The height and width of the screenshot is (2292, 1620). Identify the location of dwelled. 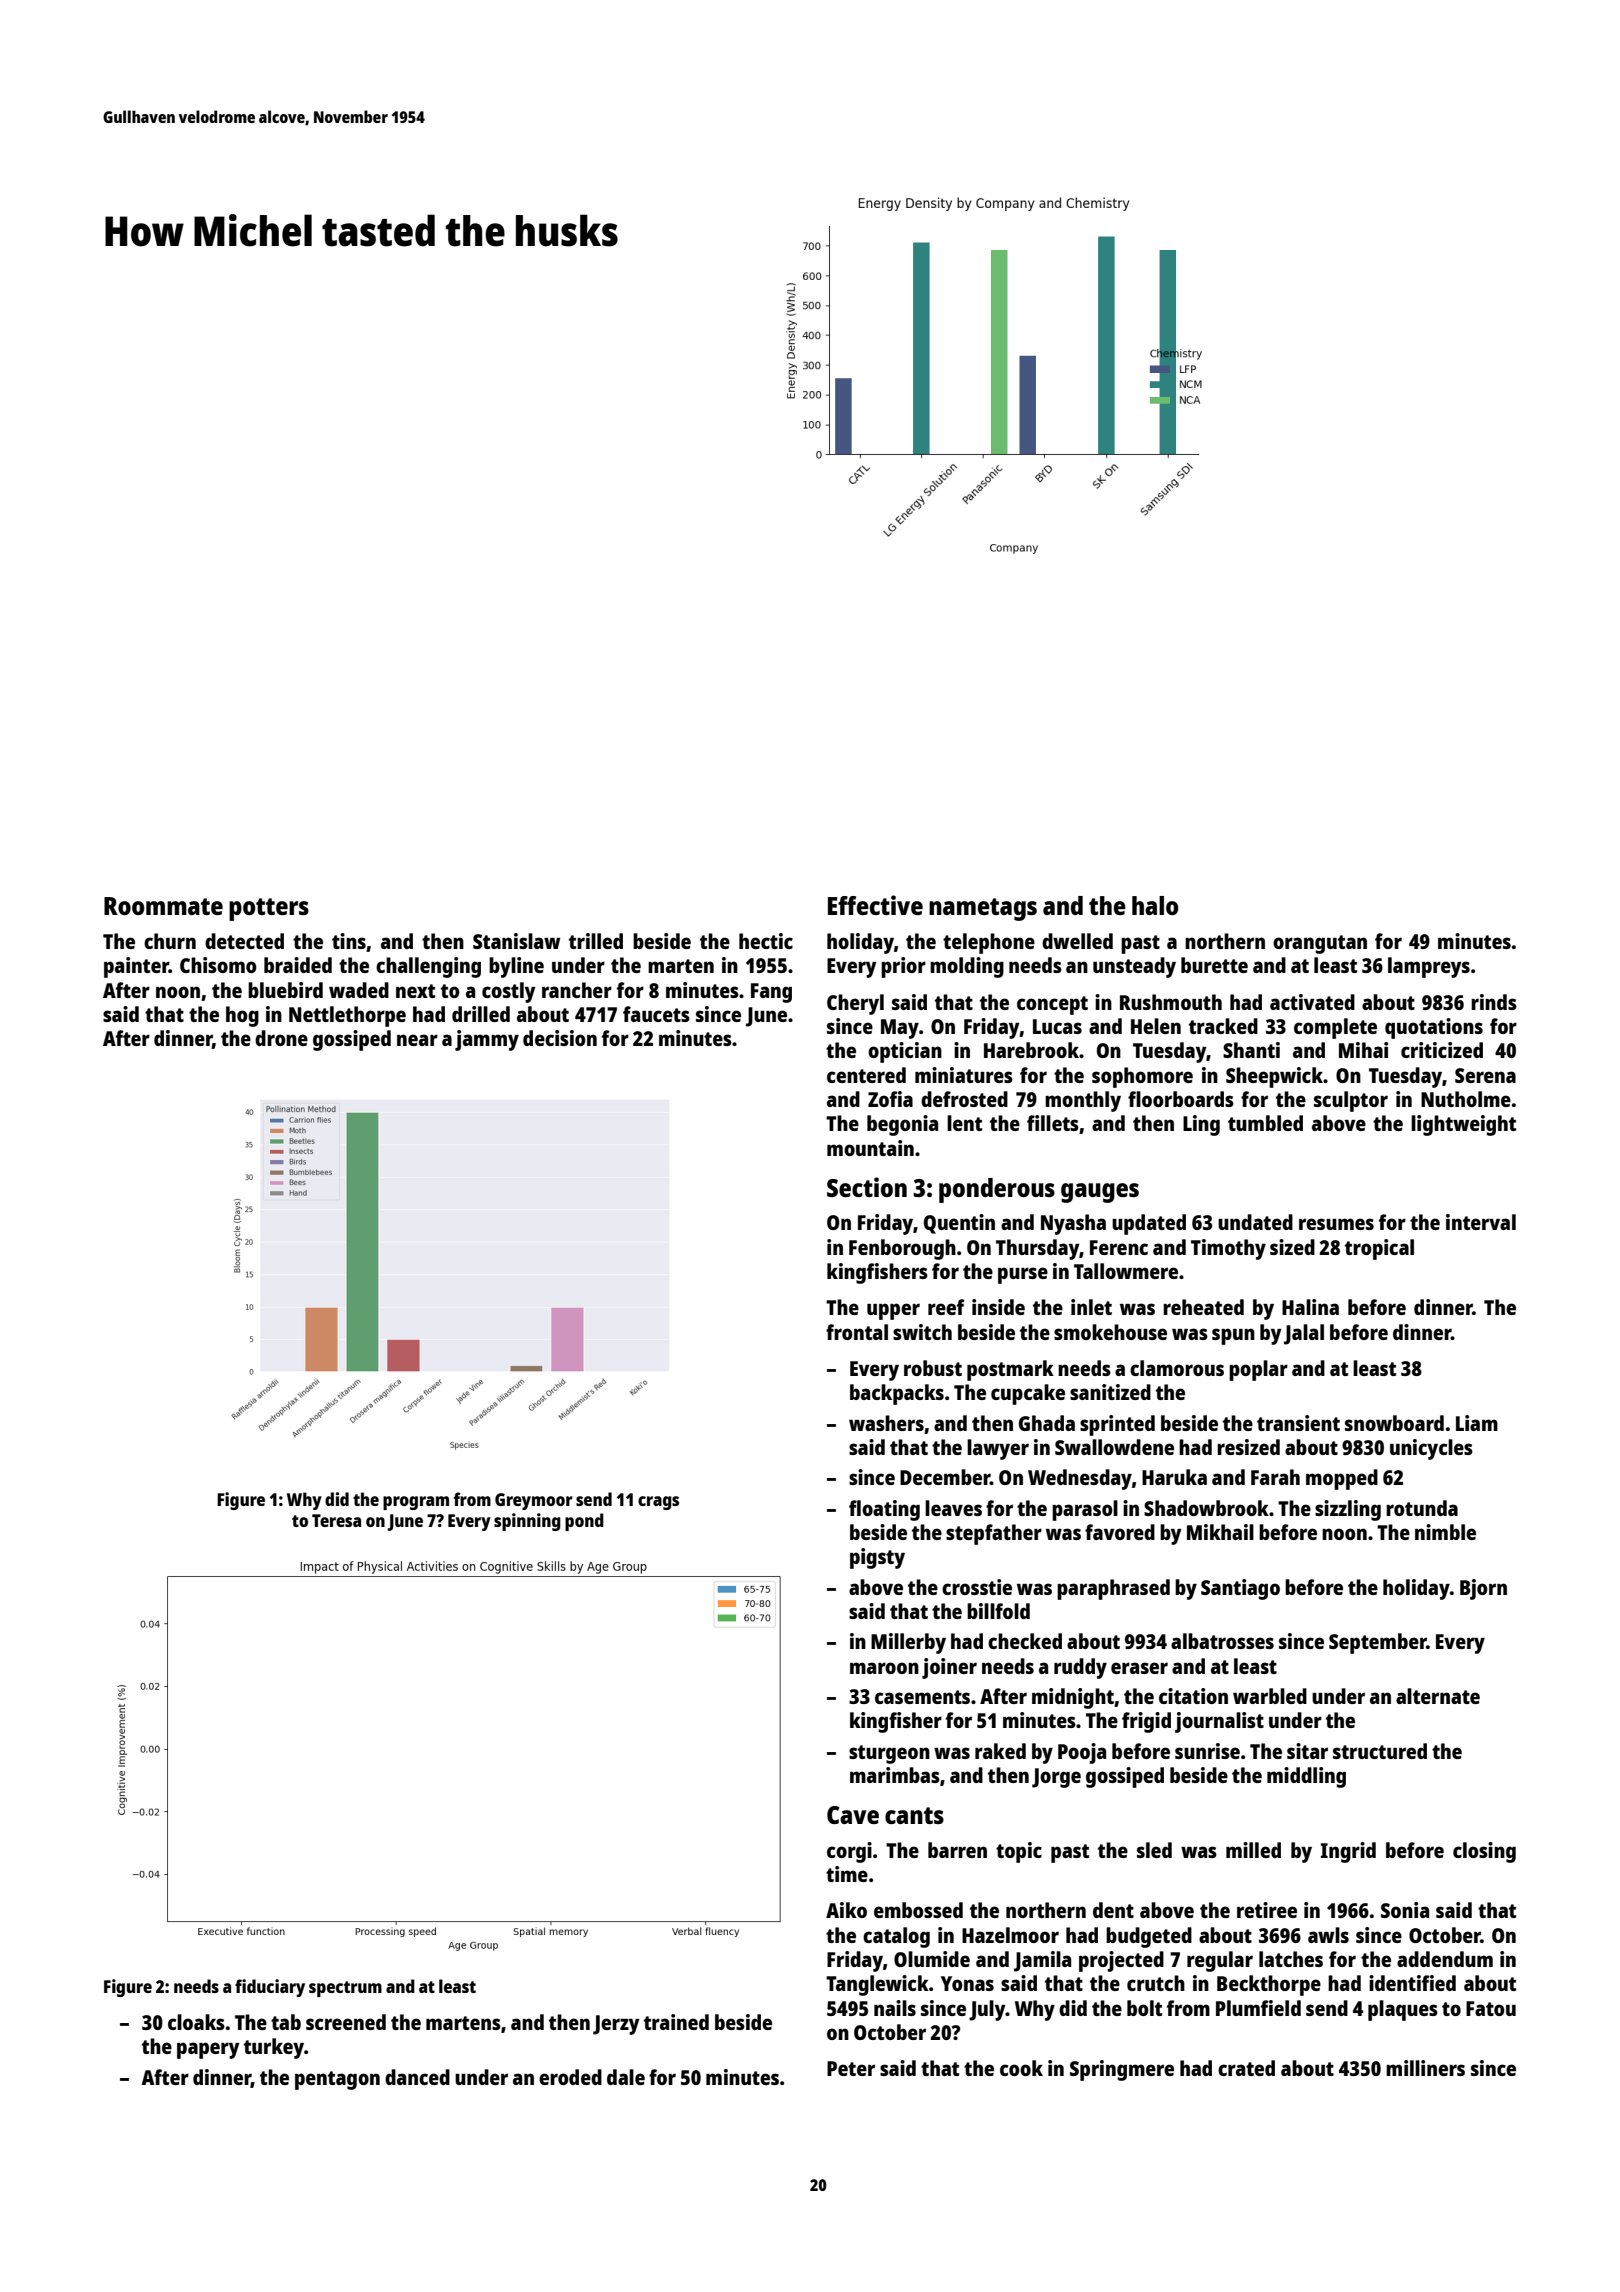
(1077, 941).
